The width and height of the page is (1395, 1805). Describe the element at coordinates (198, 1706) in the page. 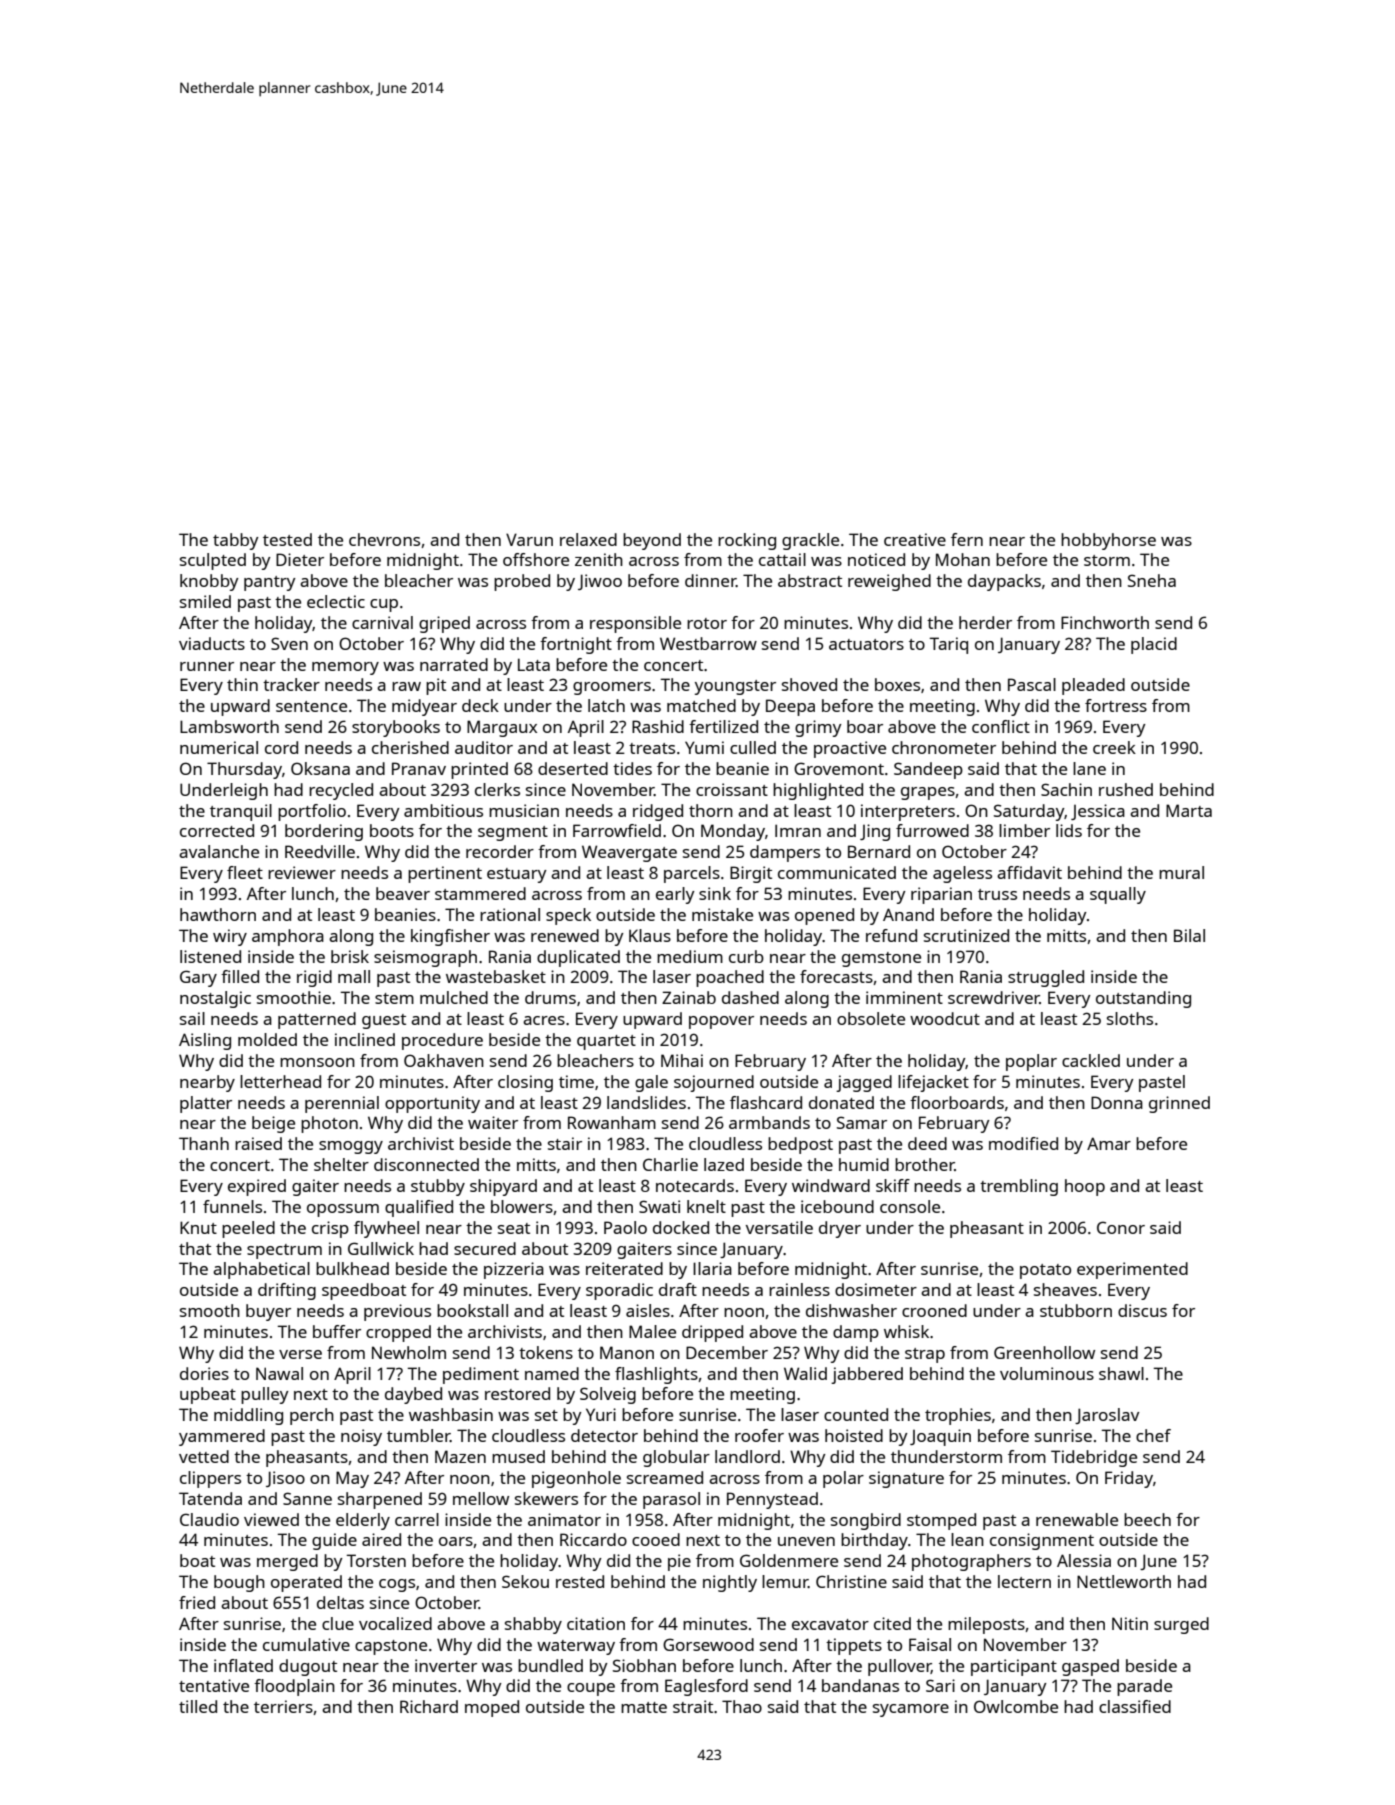

I see `tilled` at that location.
